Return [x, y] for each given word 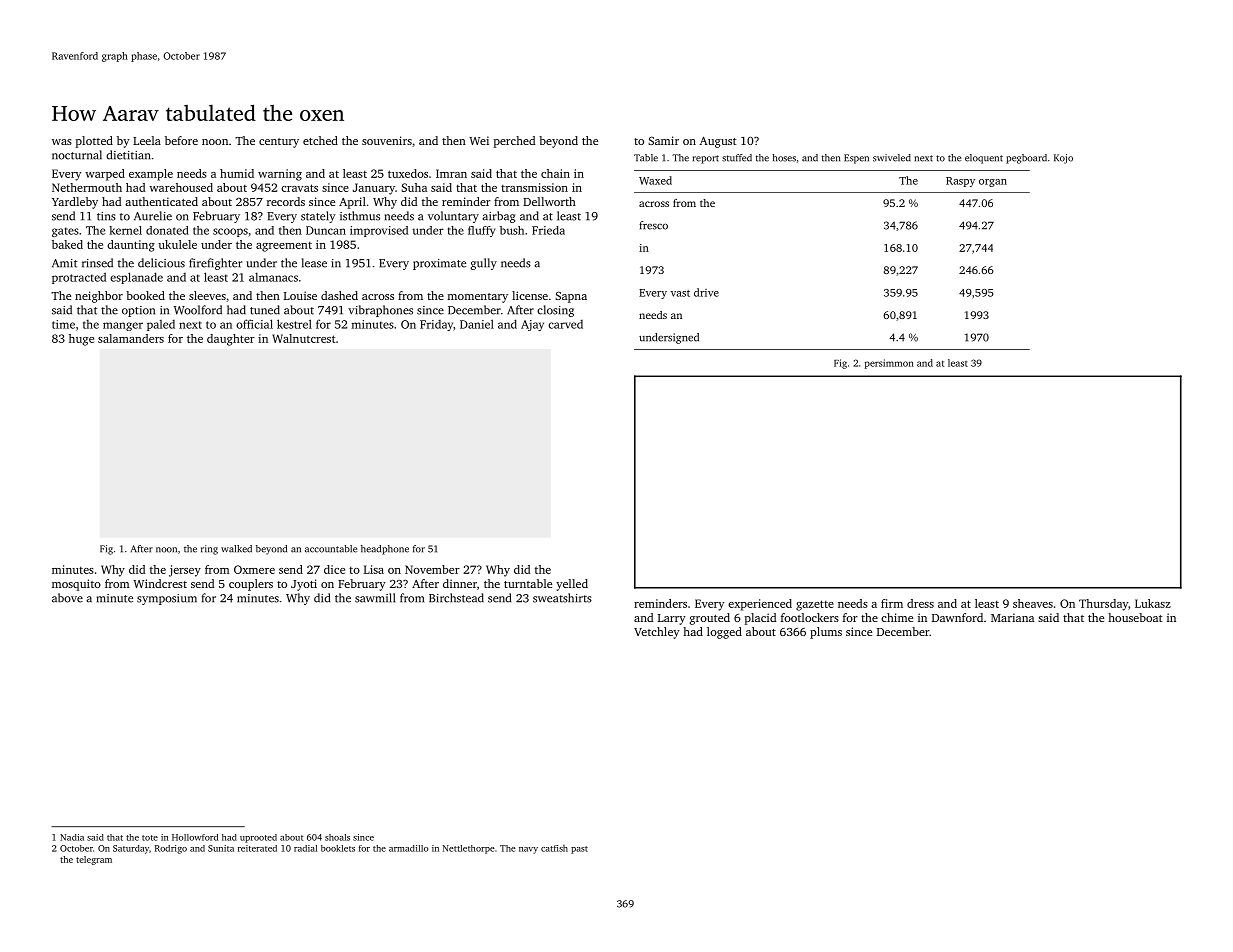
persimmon [889, 364]
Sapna [571, 297]
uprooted [258, 838]
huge [81, 340]
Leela [147, 140]
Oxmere [254, 569]
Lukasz [1153, 603]
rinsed [97, 263]
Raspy [960, 182]
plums [826, 633]
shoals [337, 837]
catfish [554, 848]
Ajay [532, 325]
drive [706, 292]
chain [555, 173]
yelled [572, 585]
